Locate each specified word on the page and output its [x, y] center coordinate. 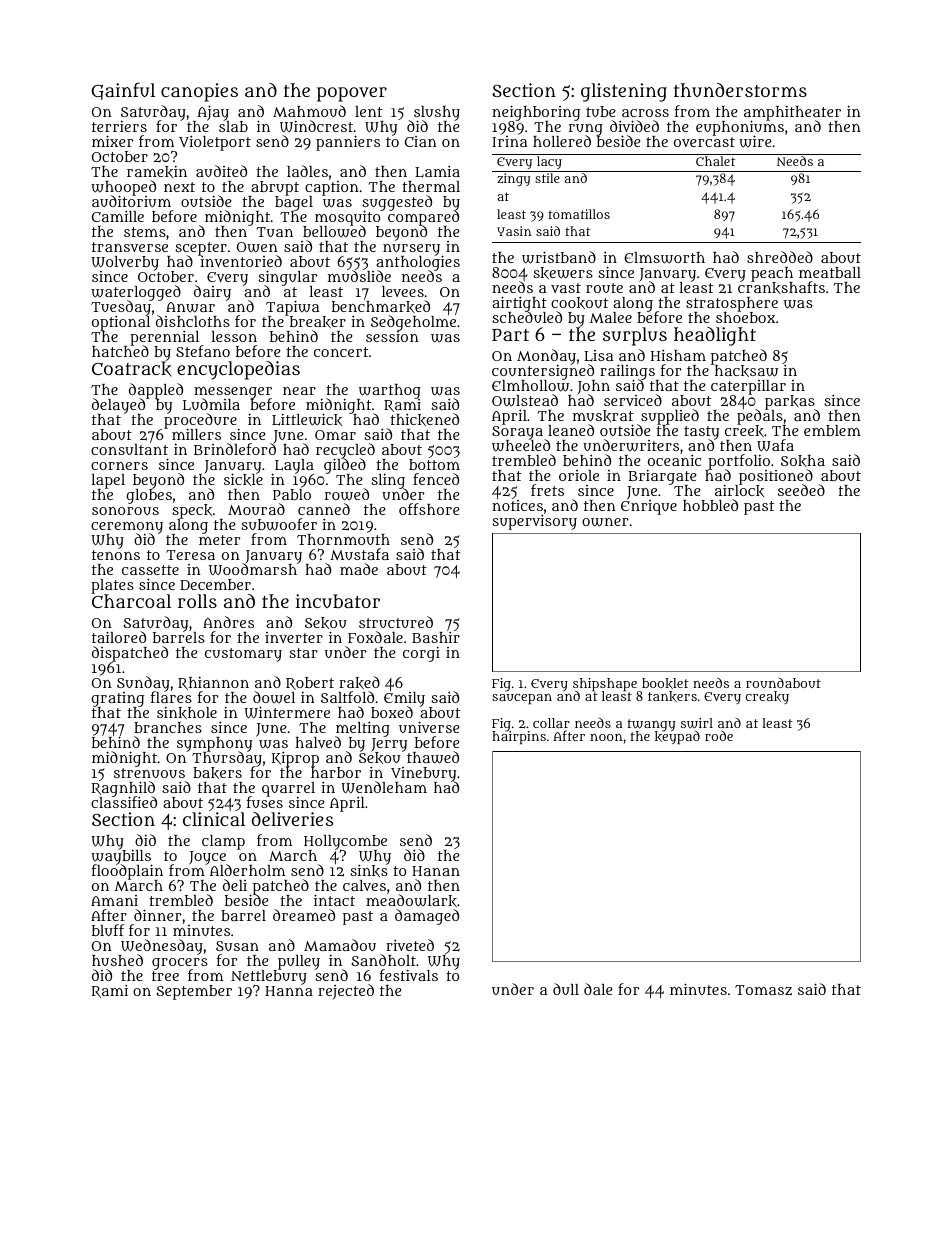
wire [755, 141]
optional [121, 323]
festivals [409, 975]
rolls [197, 601]
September [194, 992]
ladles [307, 171]
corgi [421, 654]
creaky [767, 697]
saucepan [522, 699]
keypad [677, 738]
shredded [780, 257]
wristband [559, 257]
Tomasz [763, 990]
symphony [214, 744]
